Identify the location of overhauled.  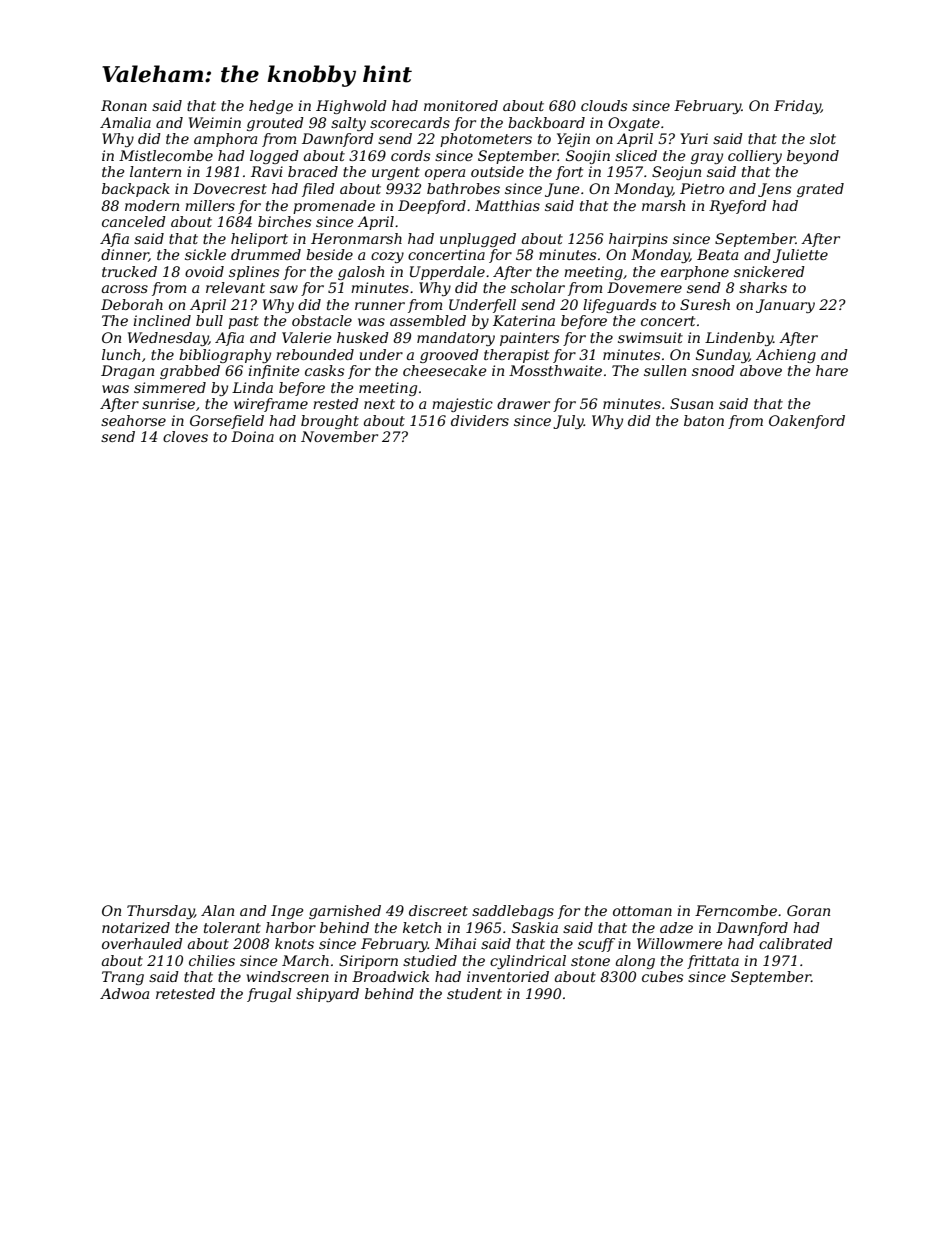
(142, 943).
